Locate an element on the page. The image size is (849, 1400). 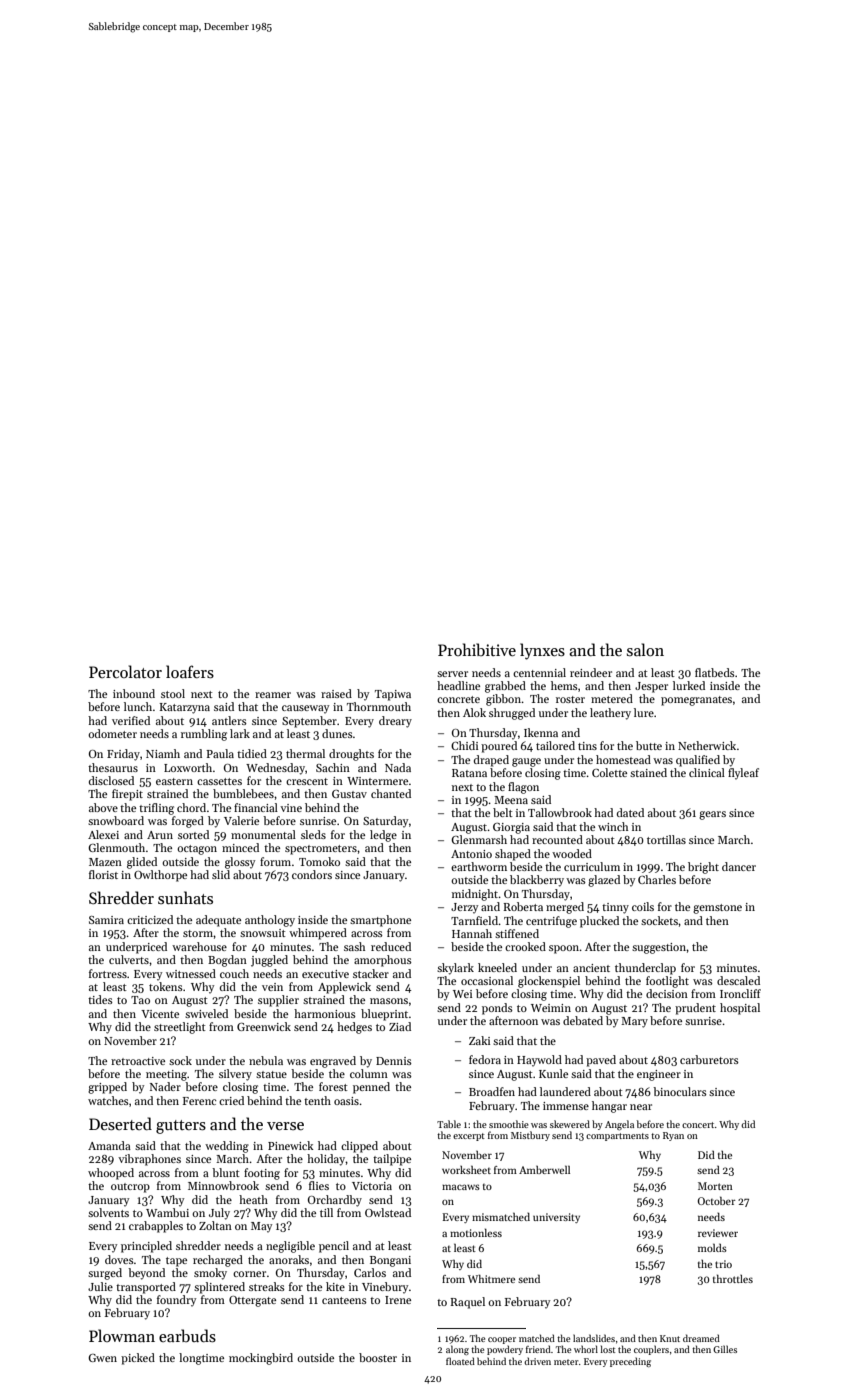
server is located at coordinates (452, 674).
